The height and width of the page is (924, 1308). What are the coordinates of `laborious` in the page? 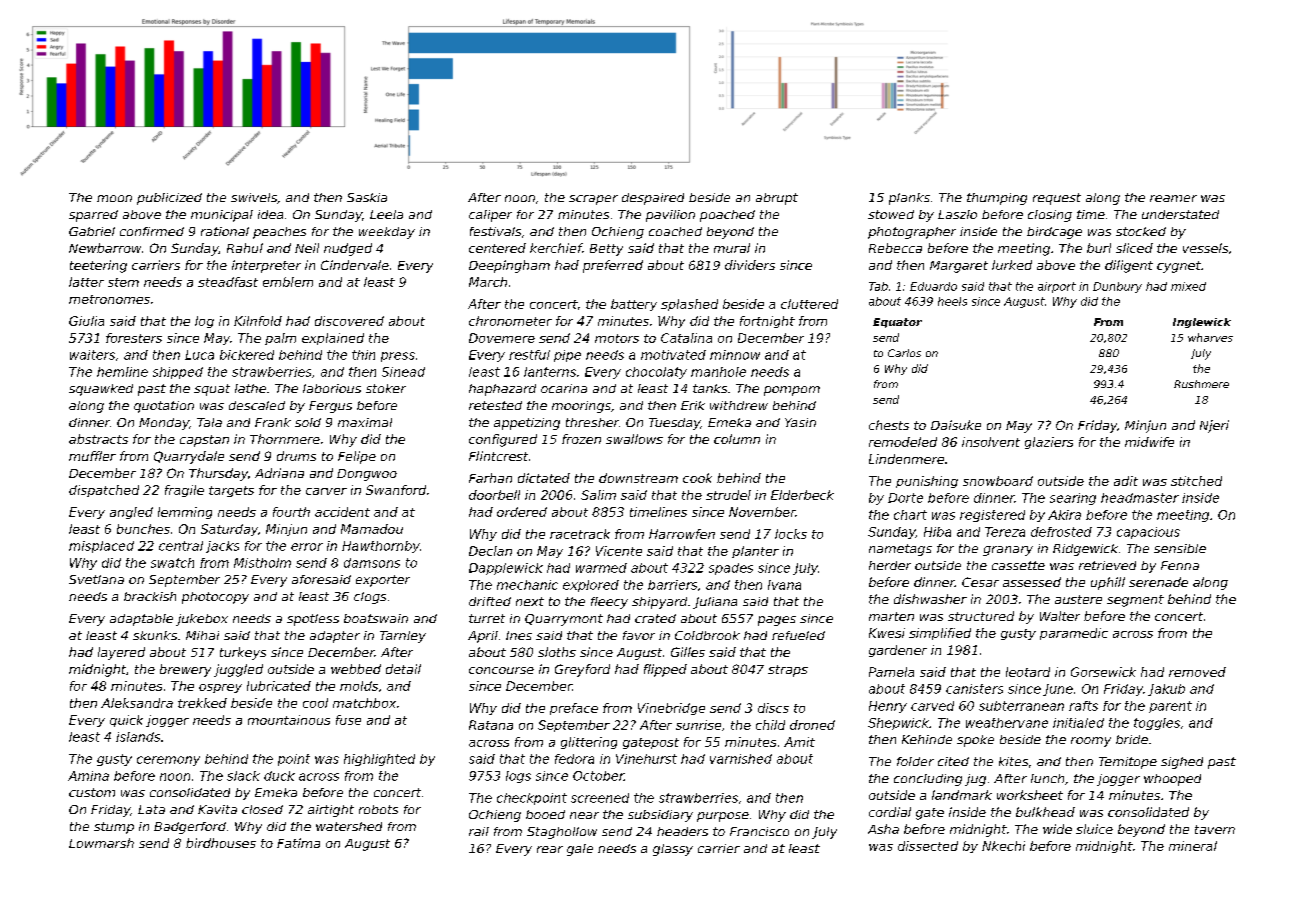 It's located at (332, 388).
